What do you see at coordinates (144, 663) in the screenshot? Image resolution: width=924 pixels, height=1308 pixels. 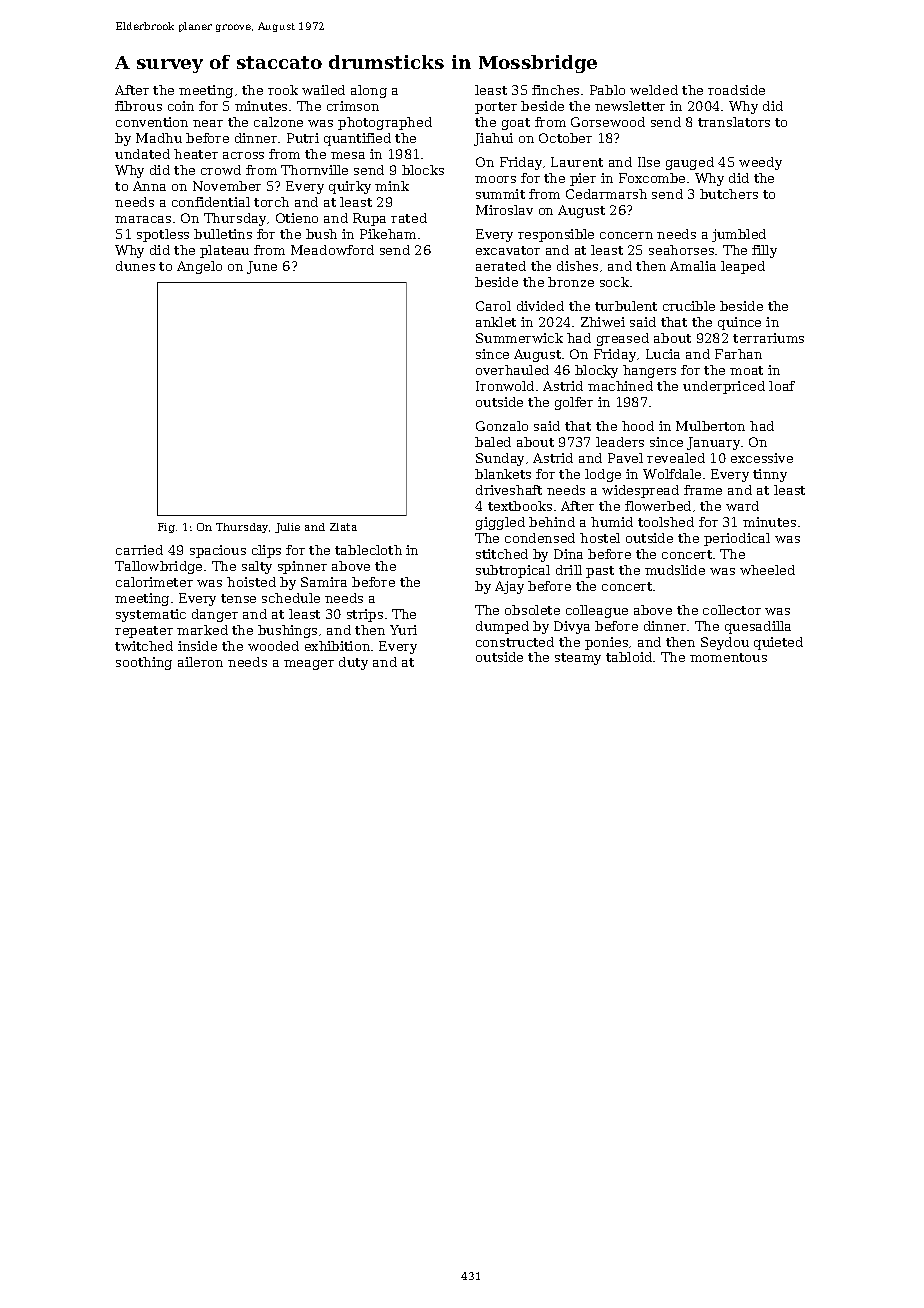 I see `soothing` at bounding box center [144, 663].
